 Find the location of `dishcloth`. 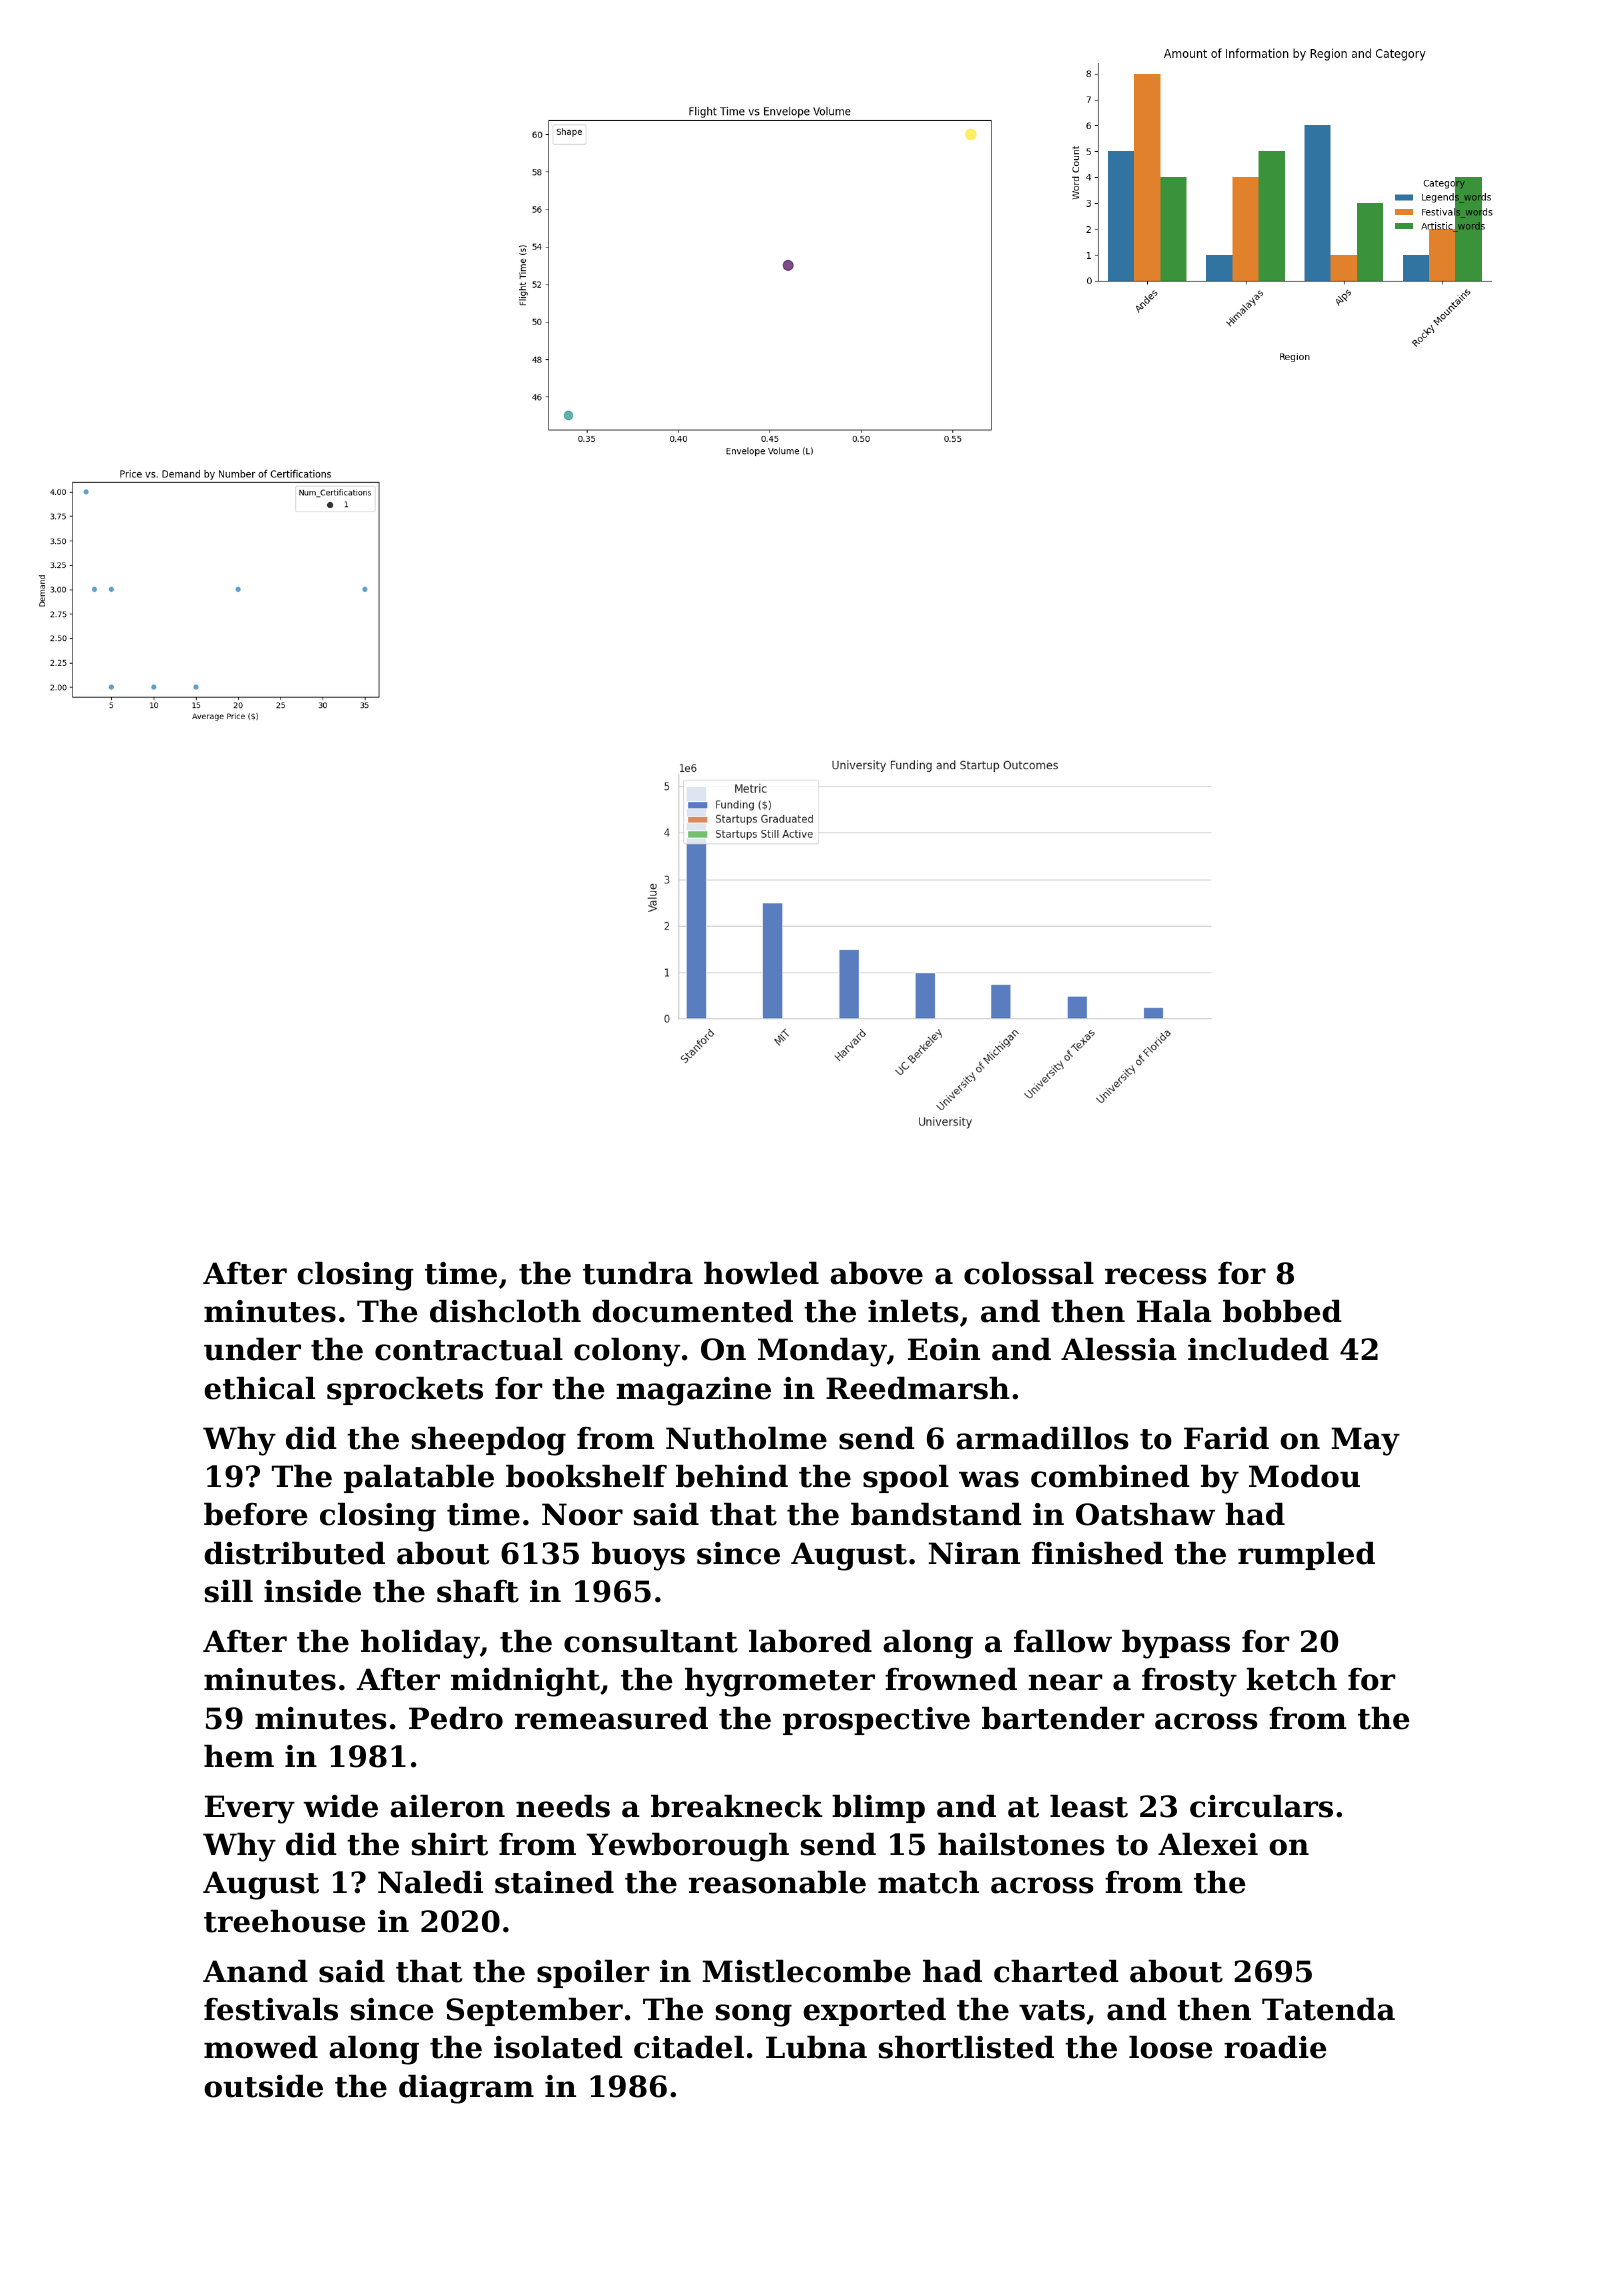

dishcloth is located at coordinates (505, 1311).
